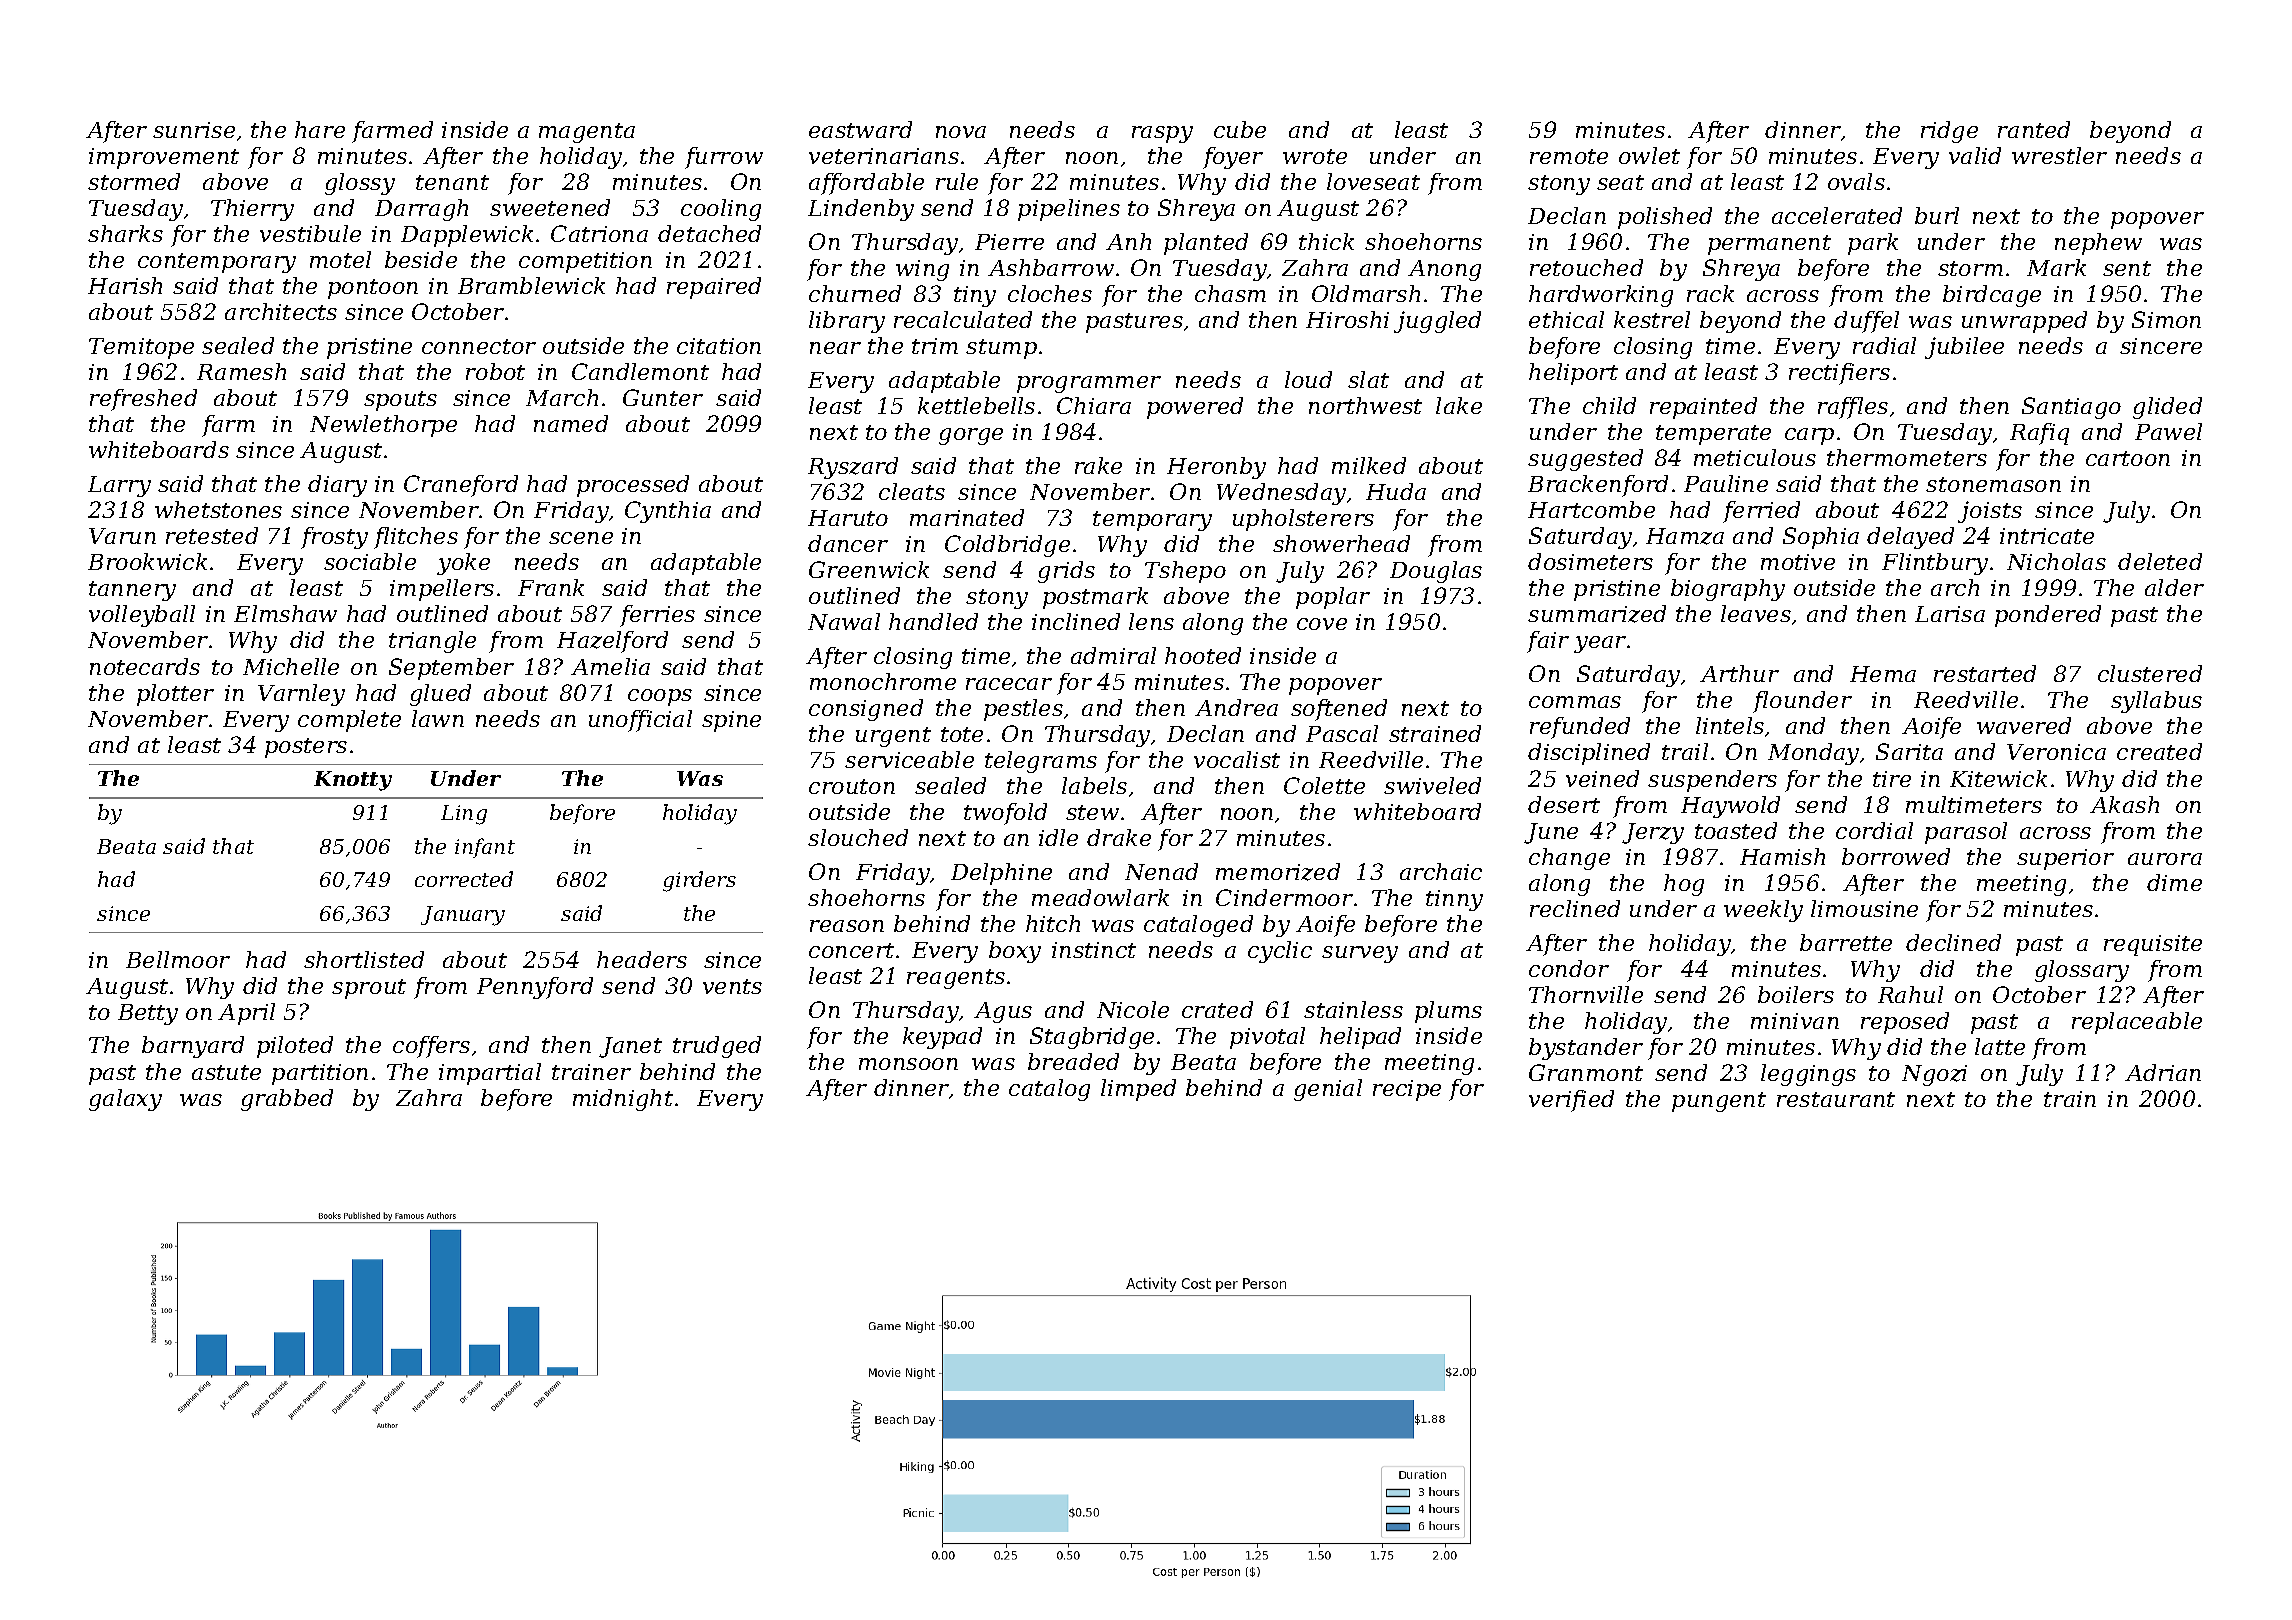 The image size is (2292, 1620). I want to click on lintels, so click(1730, 725).
